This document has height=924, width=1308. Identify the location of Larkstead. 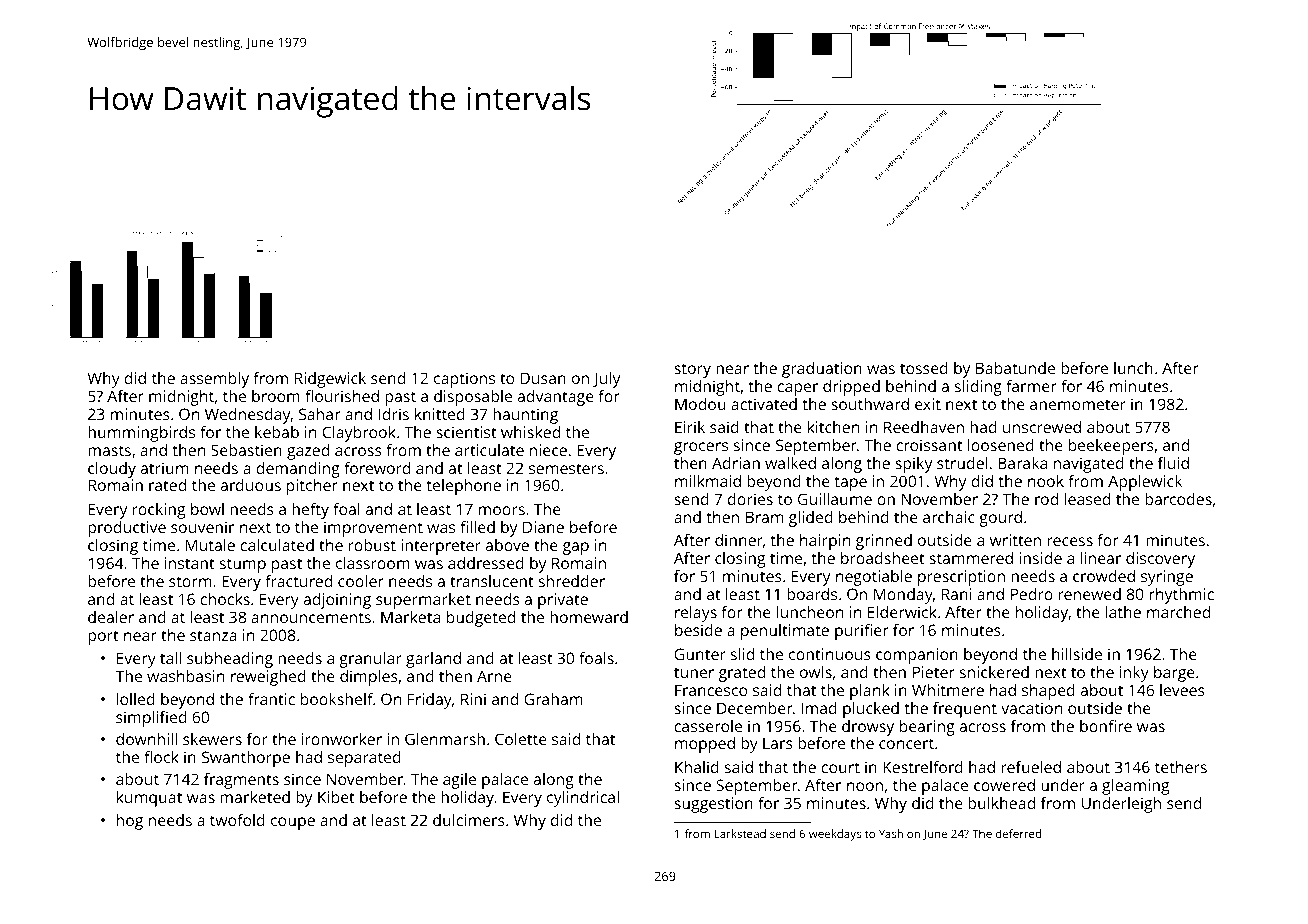
(740, 833).
